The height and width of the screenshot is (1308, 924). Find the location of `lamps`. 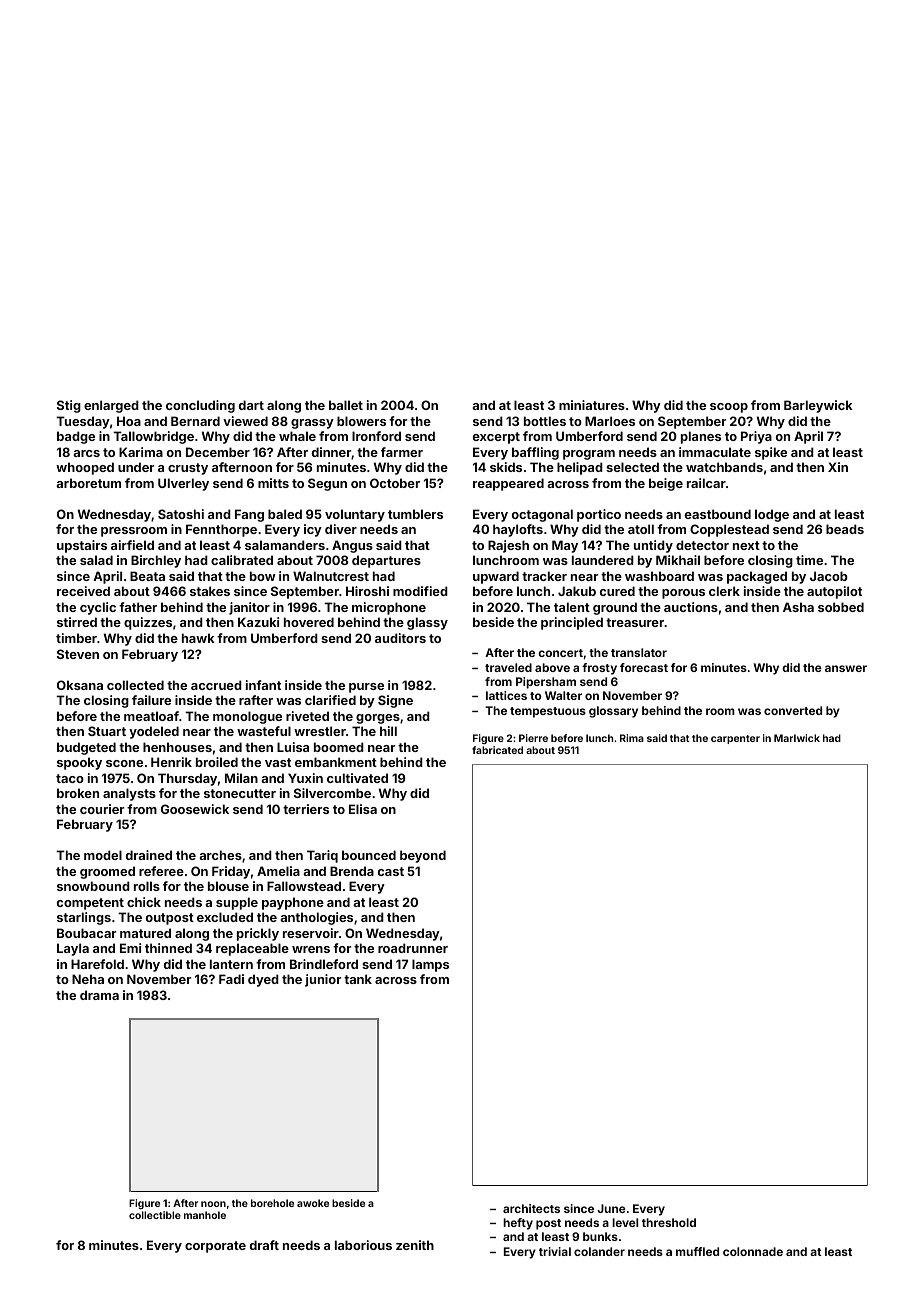

lamps is located at coordinates (430, 965).
